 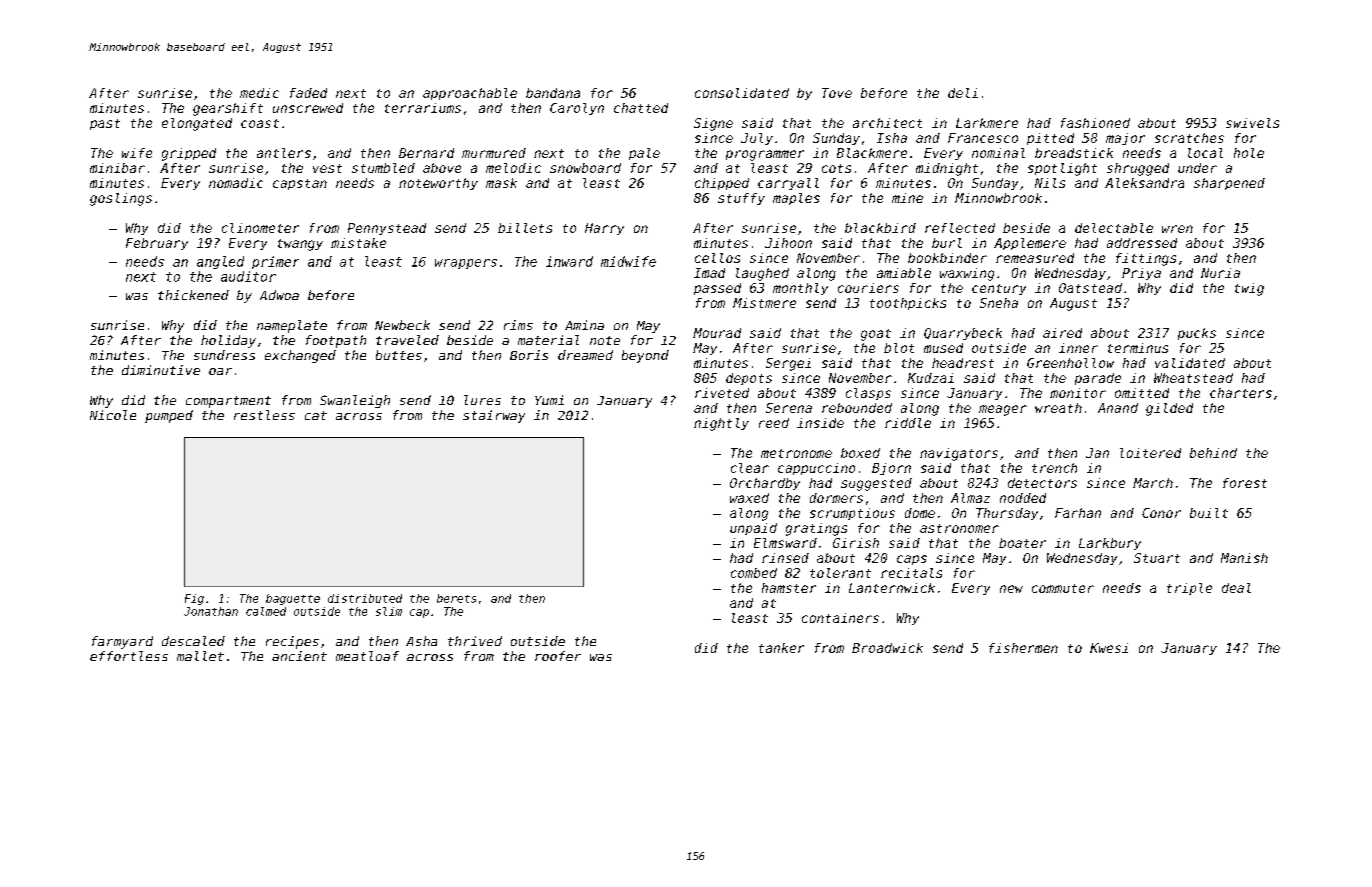 What do you see at coordinates (113, 415) in the document?
I see `Nicole` at bounding box center [113, 415].
